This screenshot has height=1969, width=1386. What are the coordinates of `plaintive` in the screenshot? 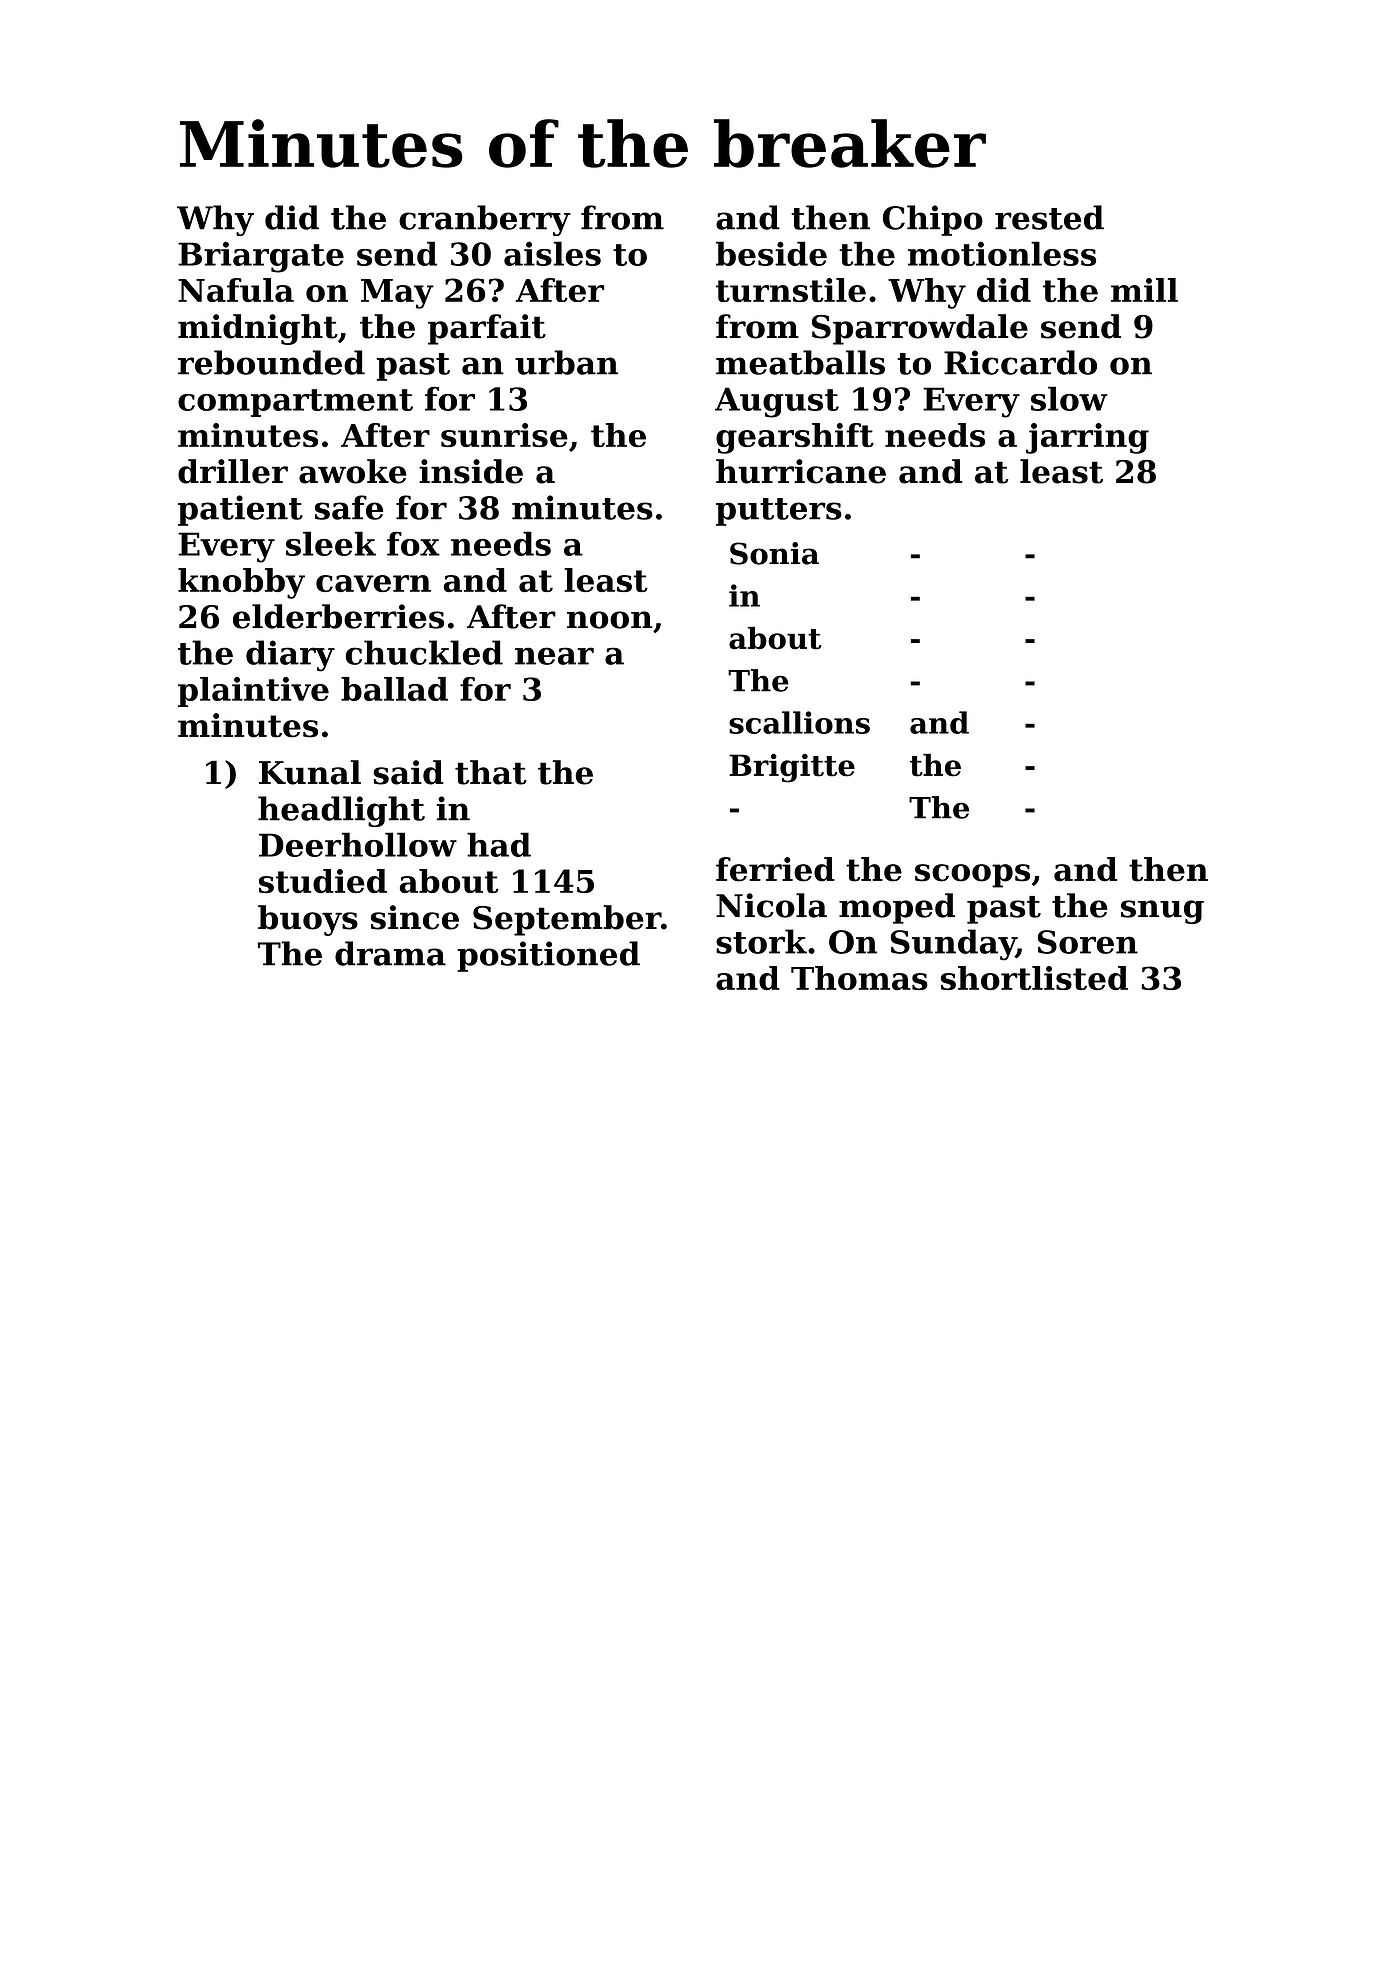 It's located at (253, 692).
